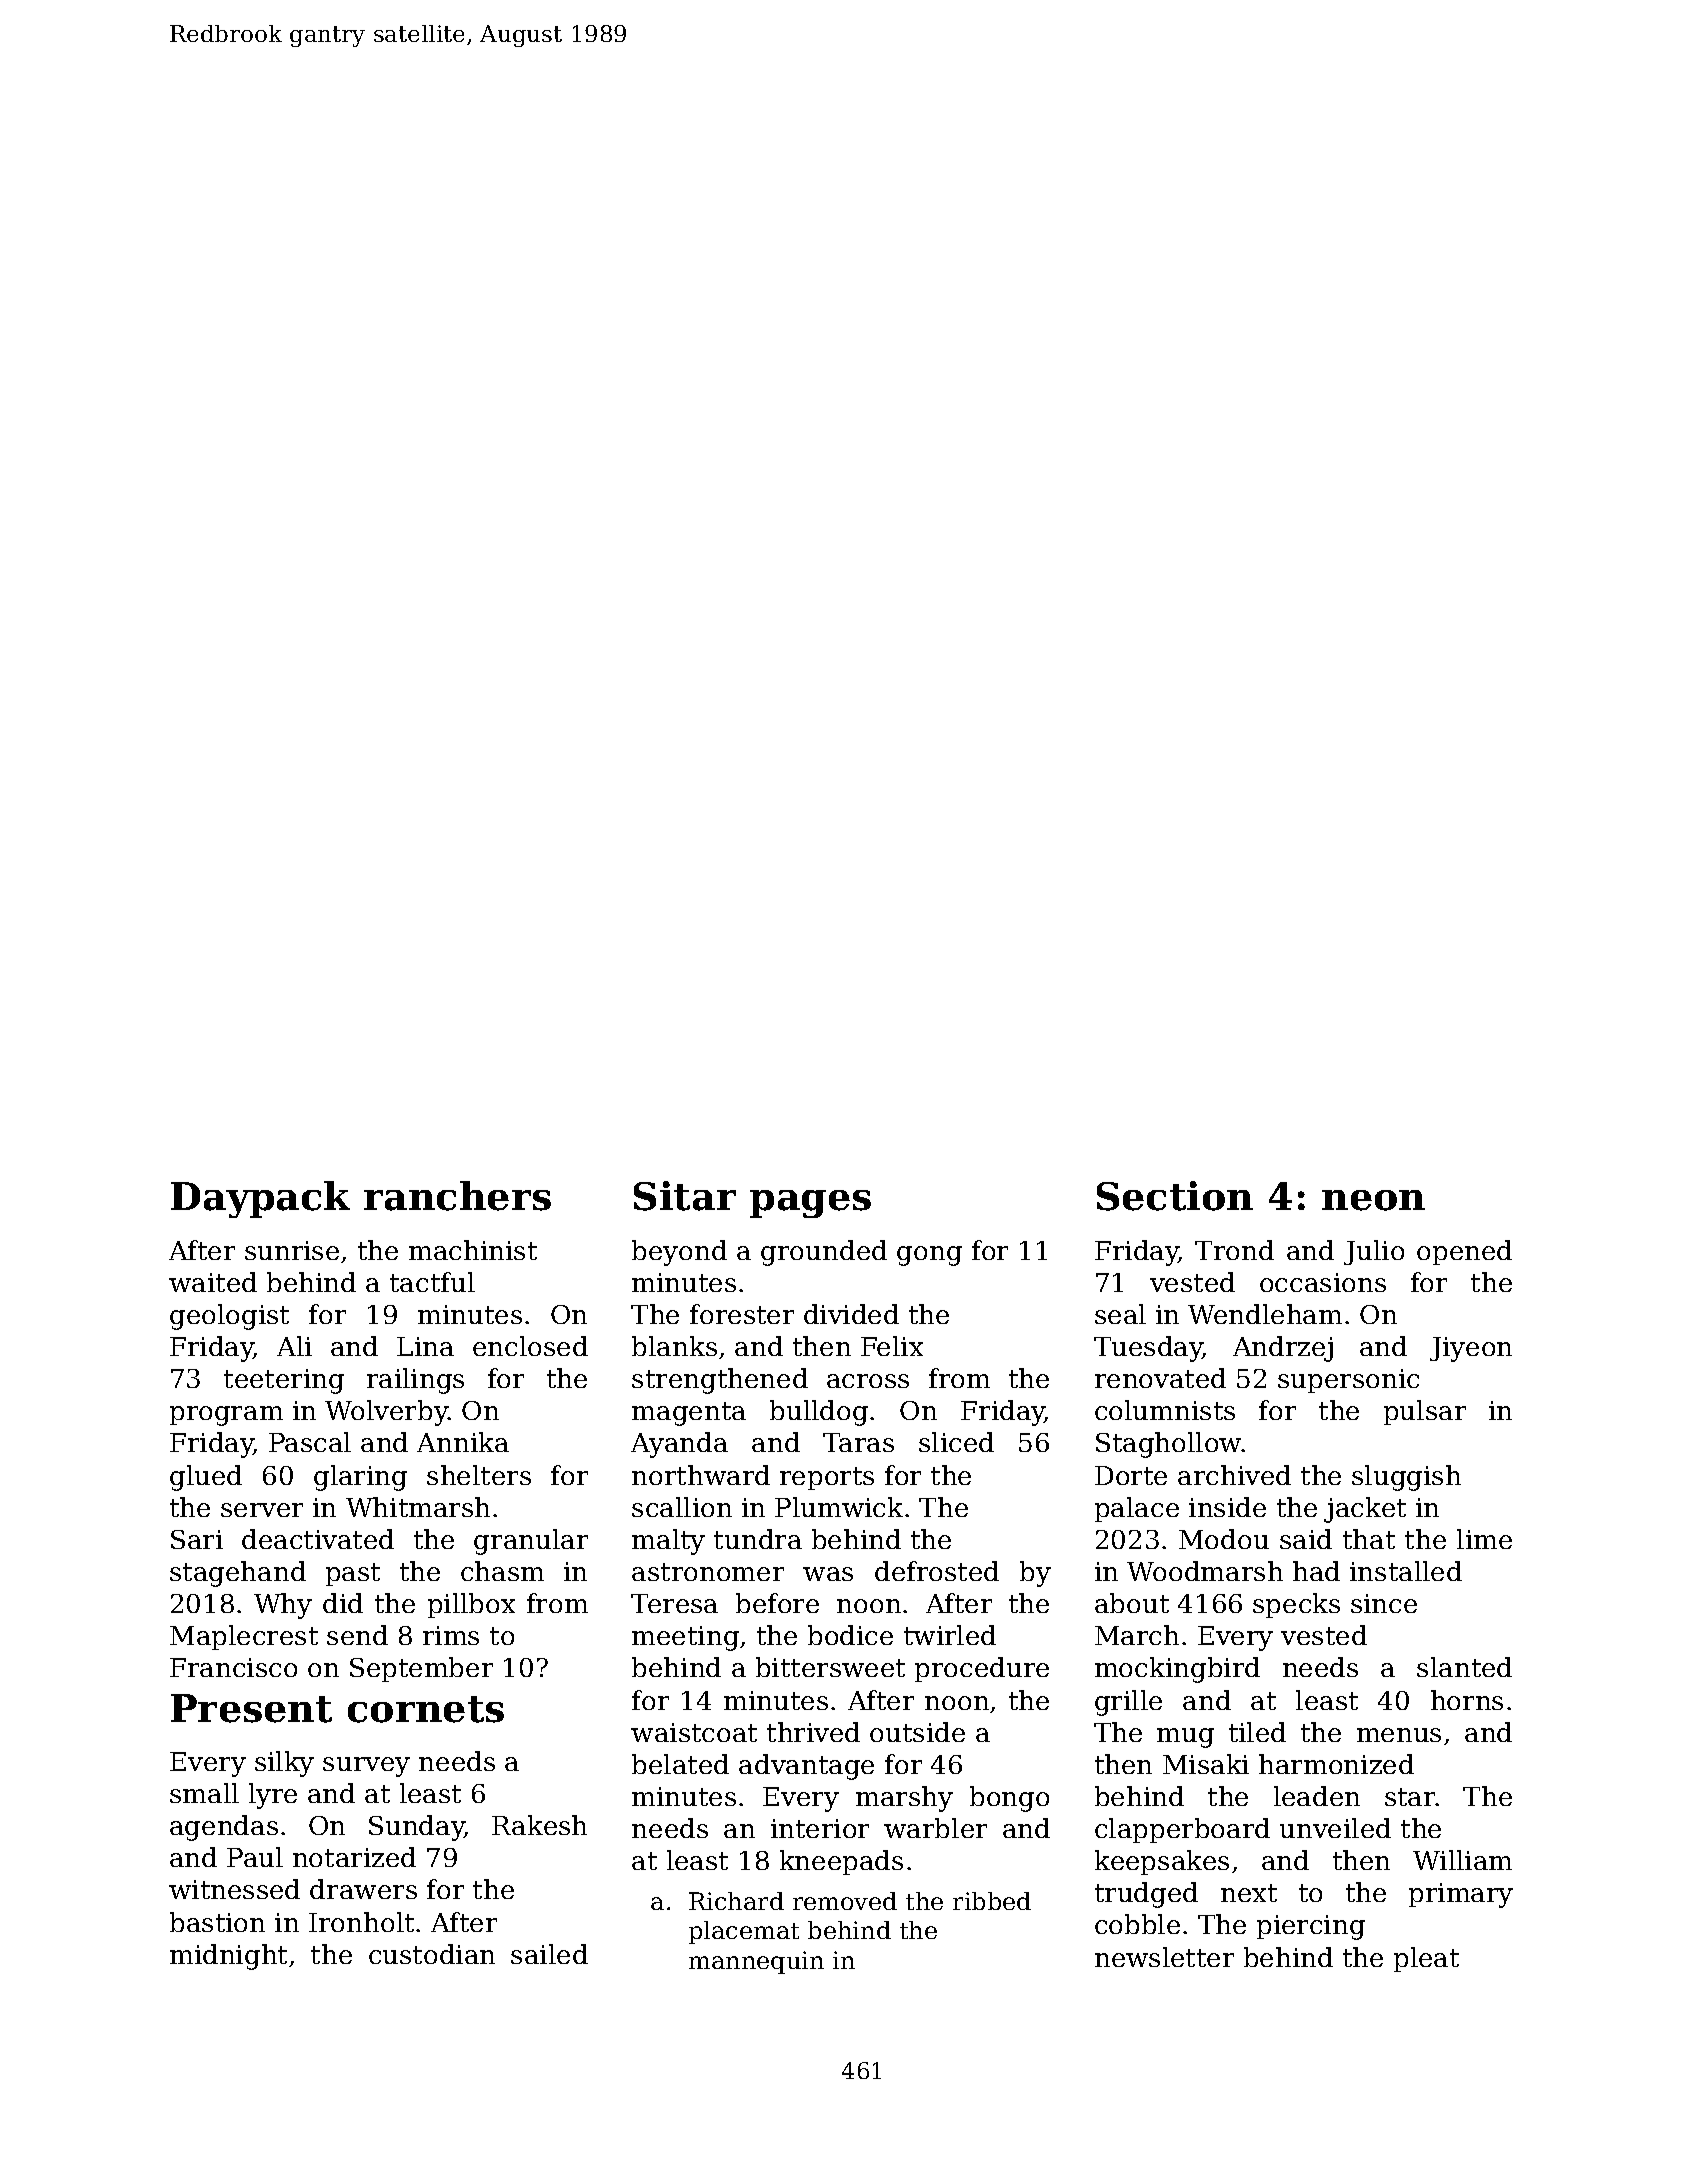 This screenshot has height=2178, width=1683. What do you see at coordinates (1175, 1196) in the screenshot?
I see `Section` at bounding box center [1175, 1196].
